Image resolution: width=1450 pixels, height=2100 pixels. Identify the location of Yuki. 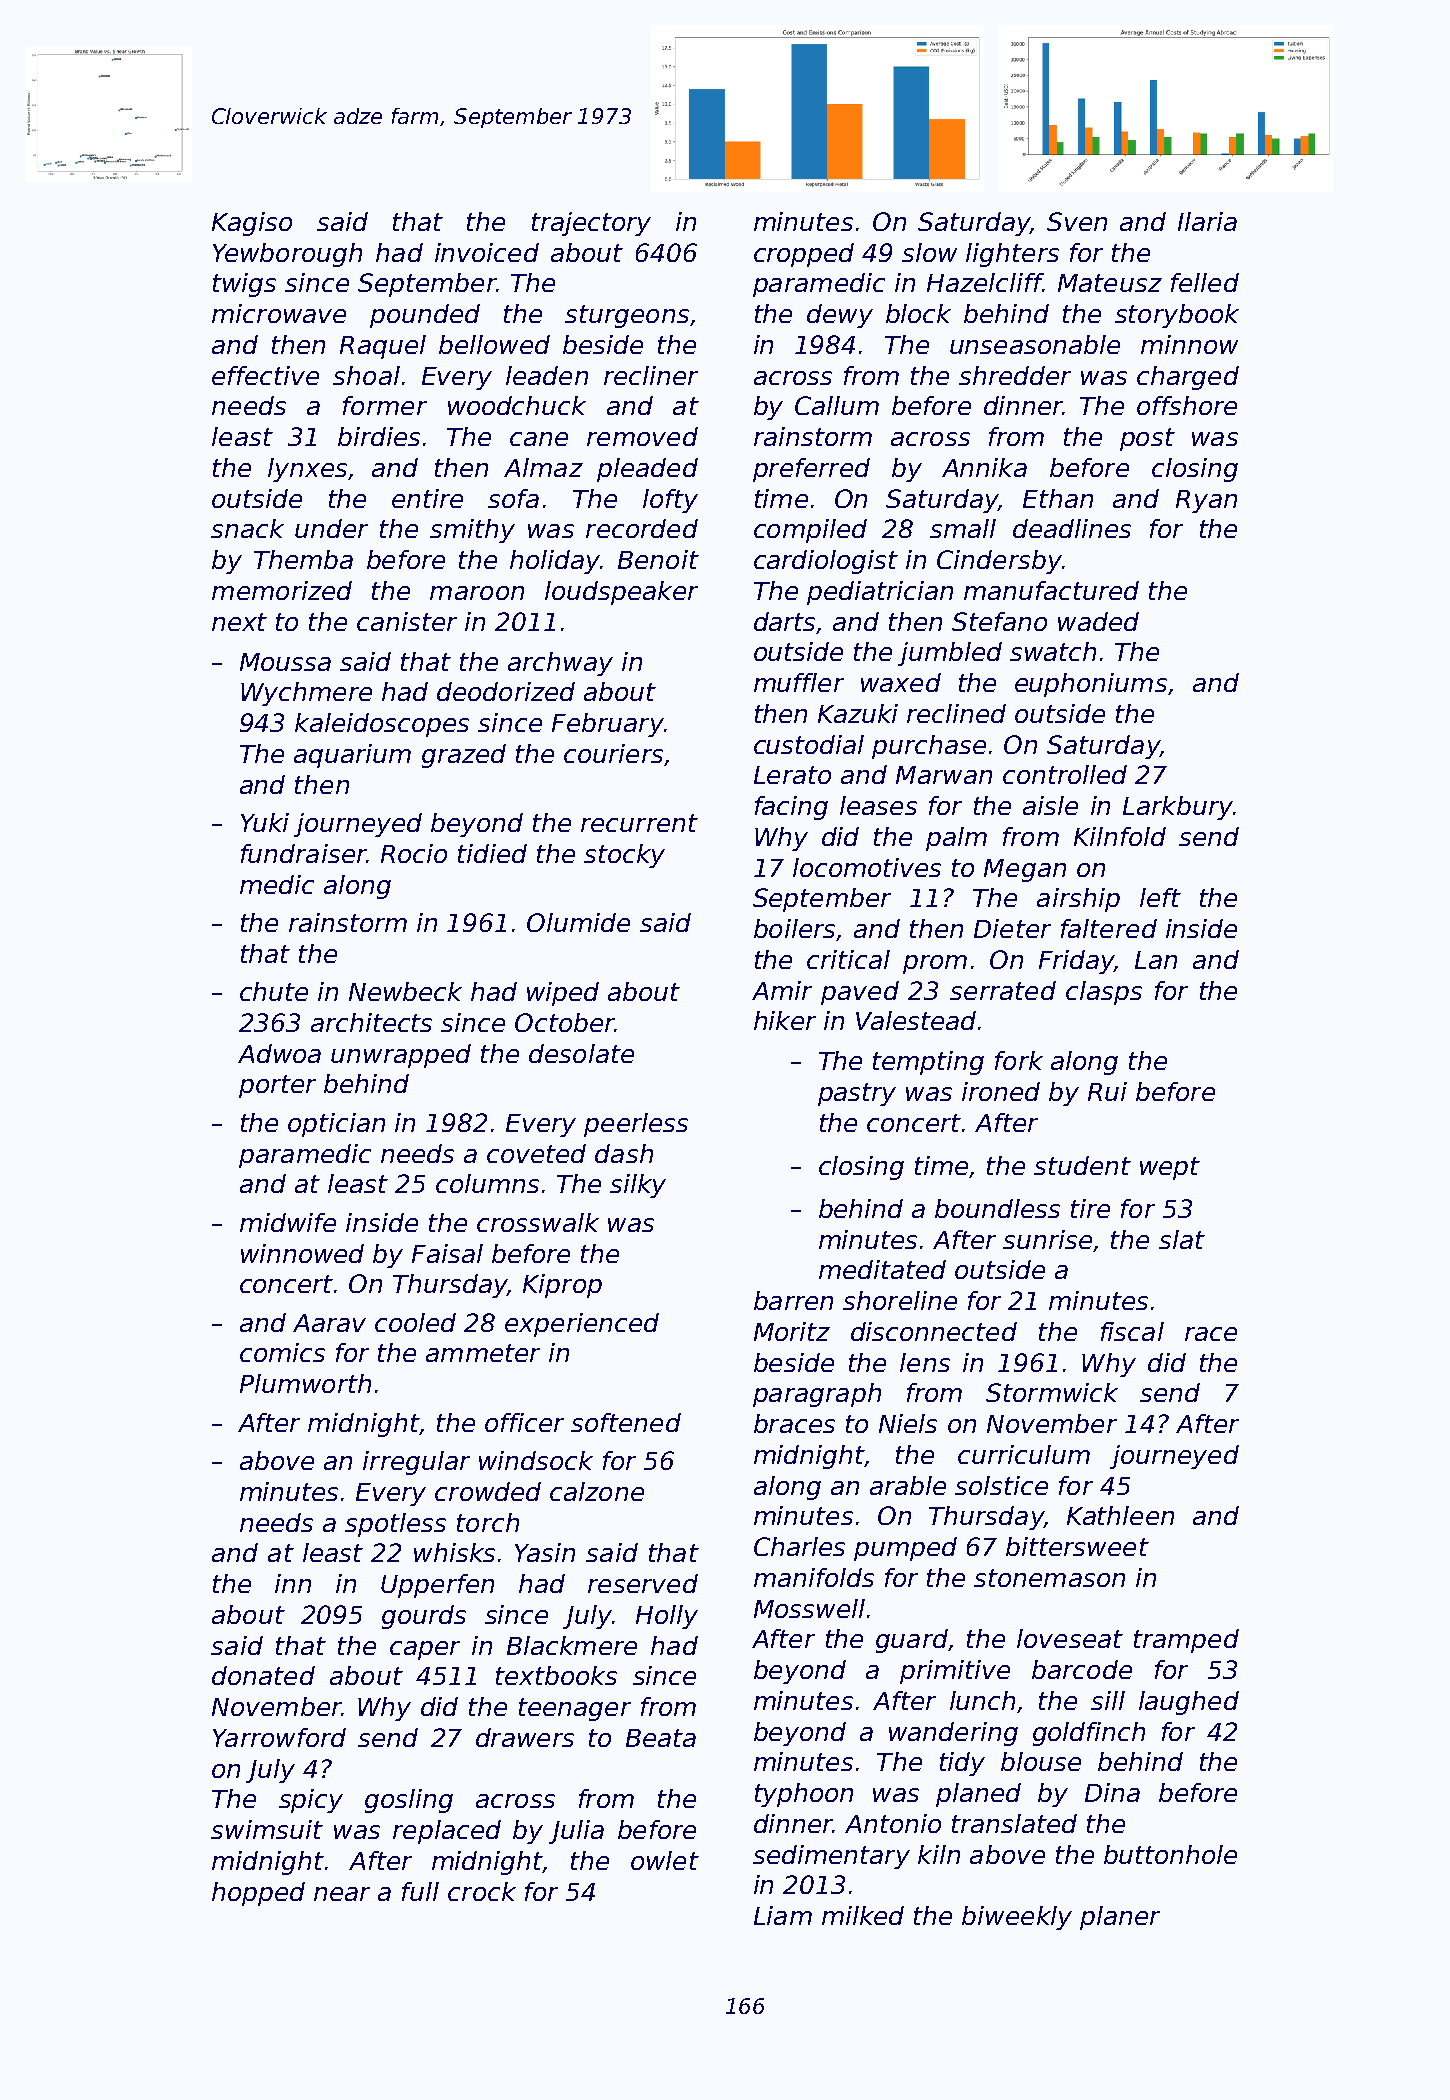
(265, 822).
